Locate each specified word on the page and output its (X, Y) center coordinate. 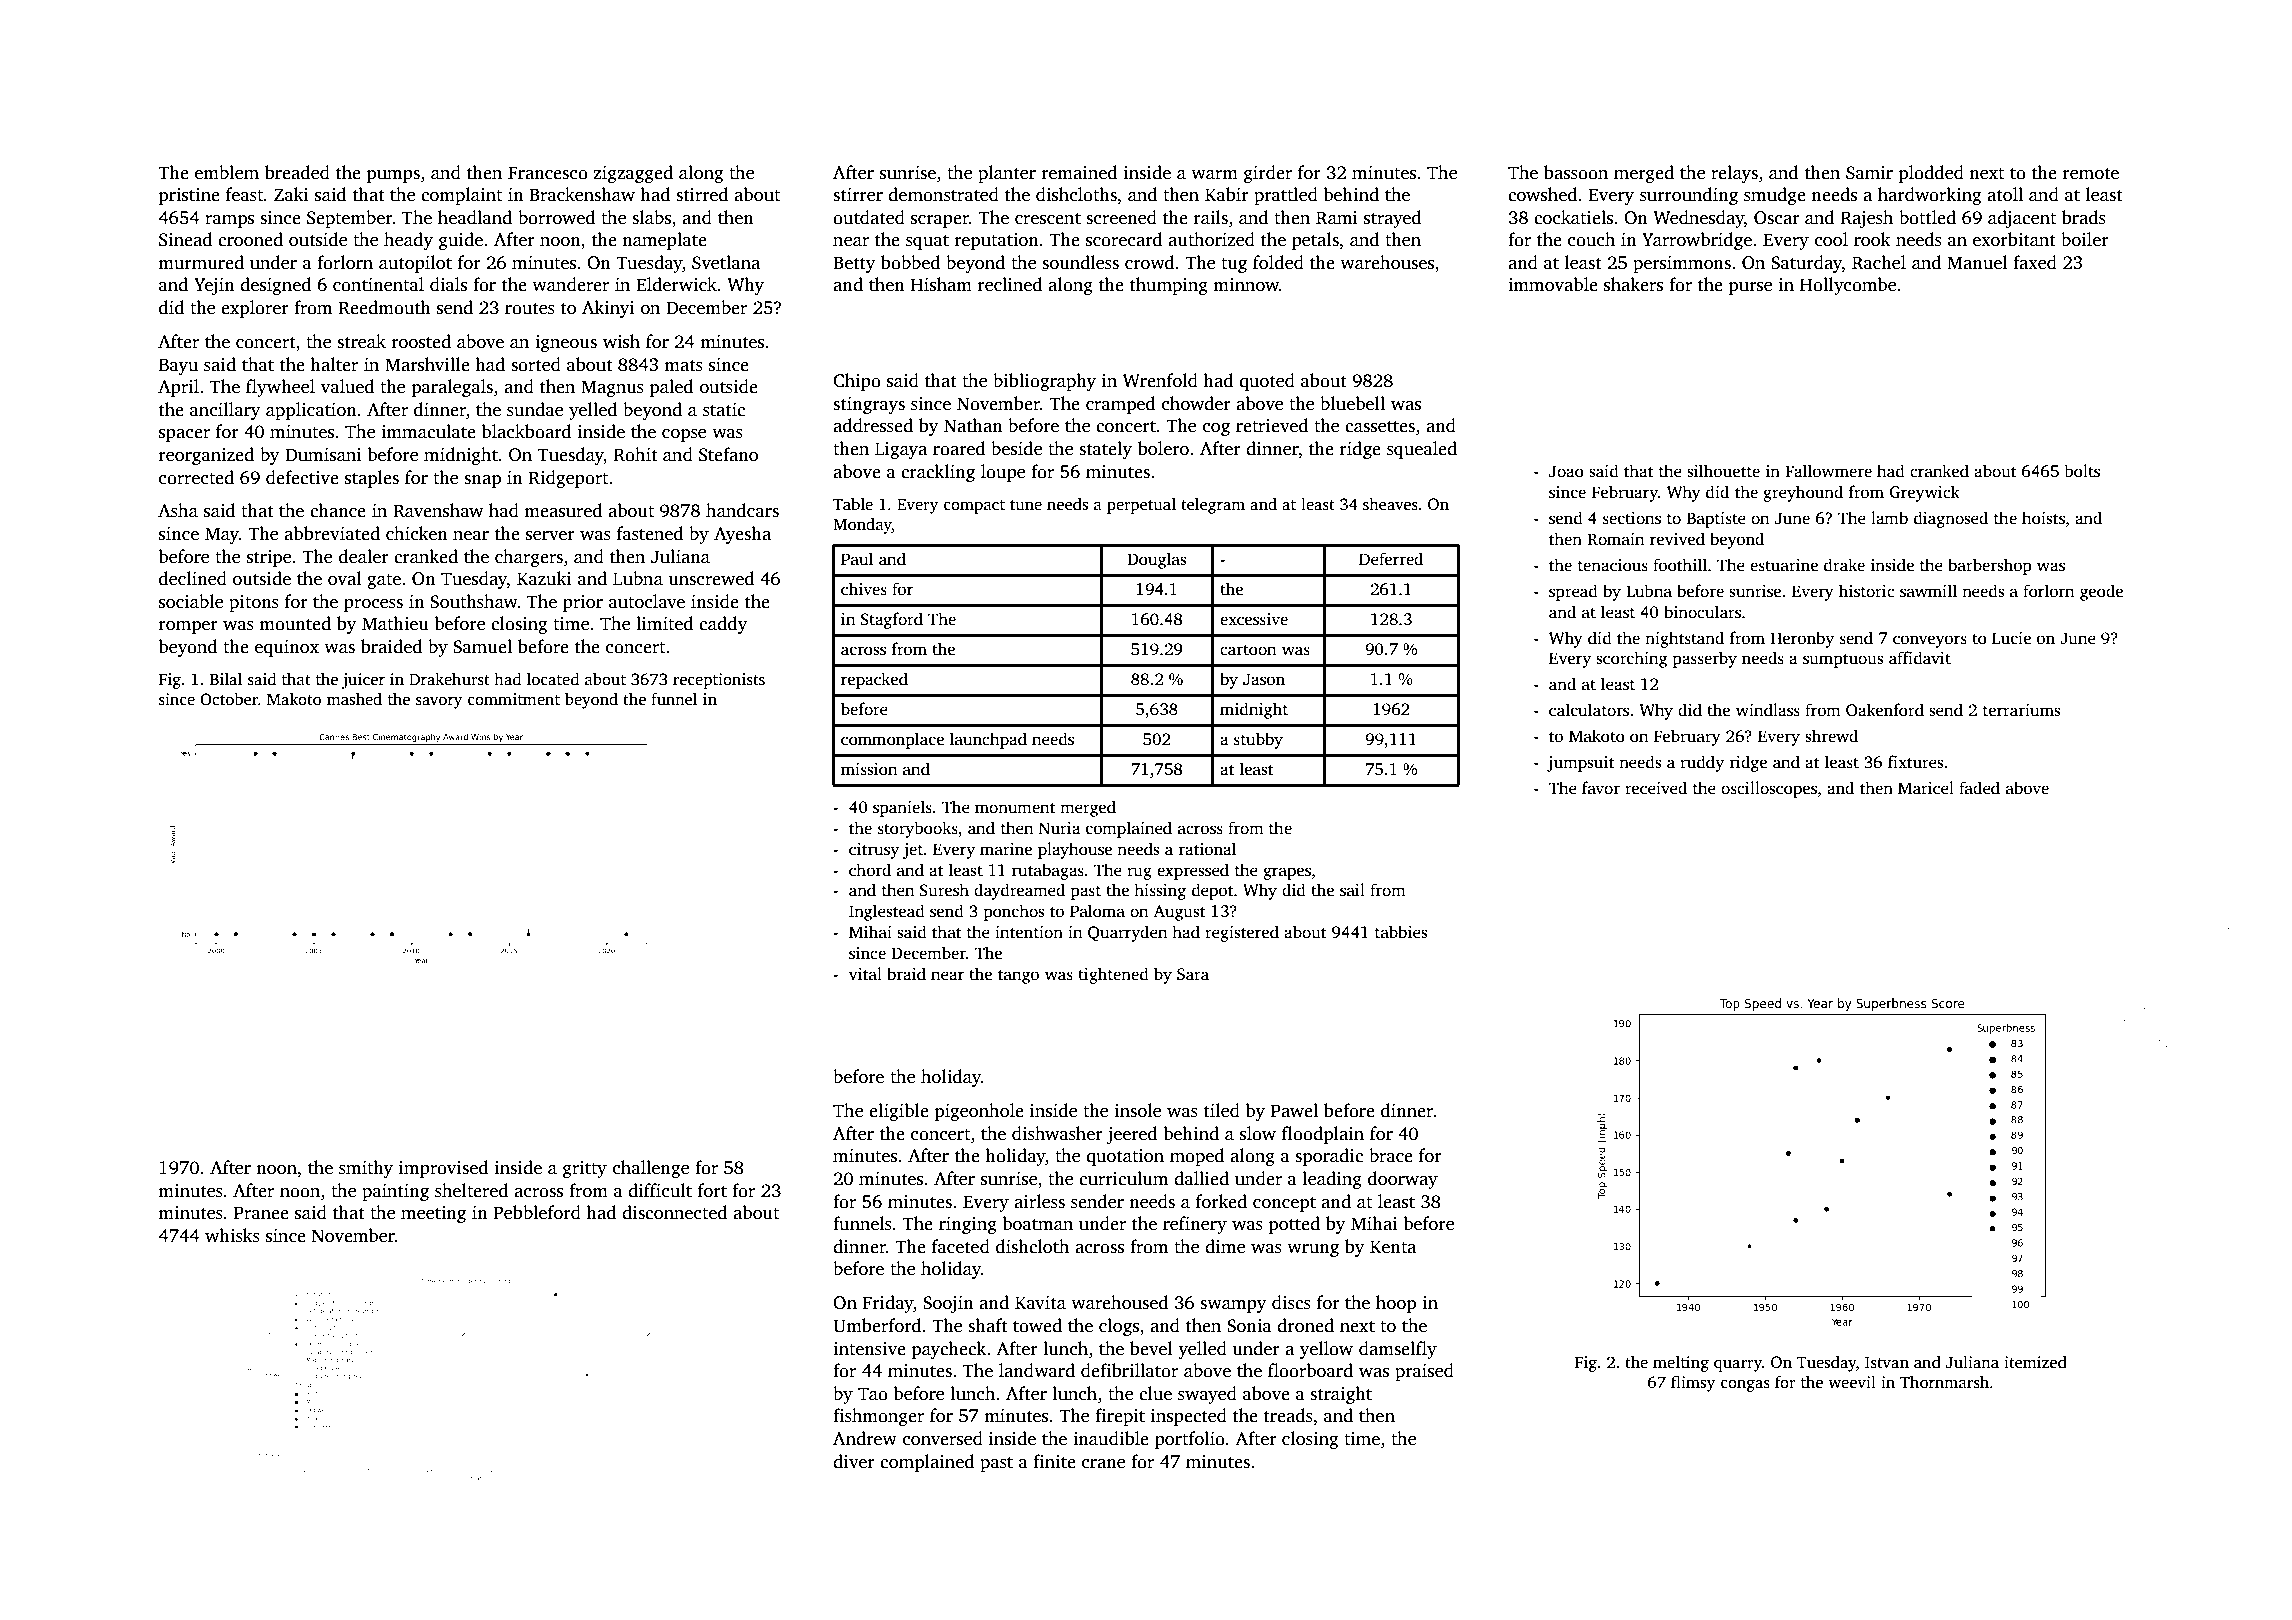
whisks (232, 1235)
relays (1734, 174)
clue (1155, 1393)
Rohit (636, 454)
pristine (189, 196)
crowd (1150, 262)
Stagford (892, 620)
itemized (2035, 1362)
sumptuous (1843, 661)
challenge (651, 1169)
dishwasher (1057, 1133)
